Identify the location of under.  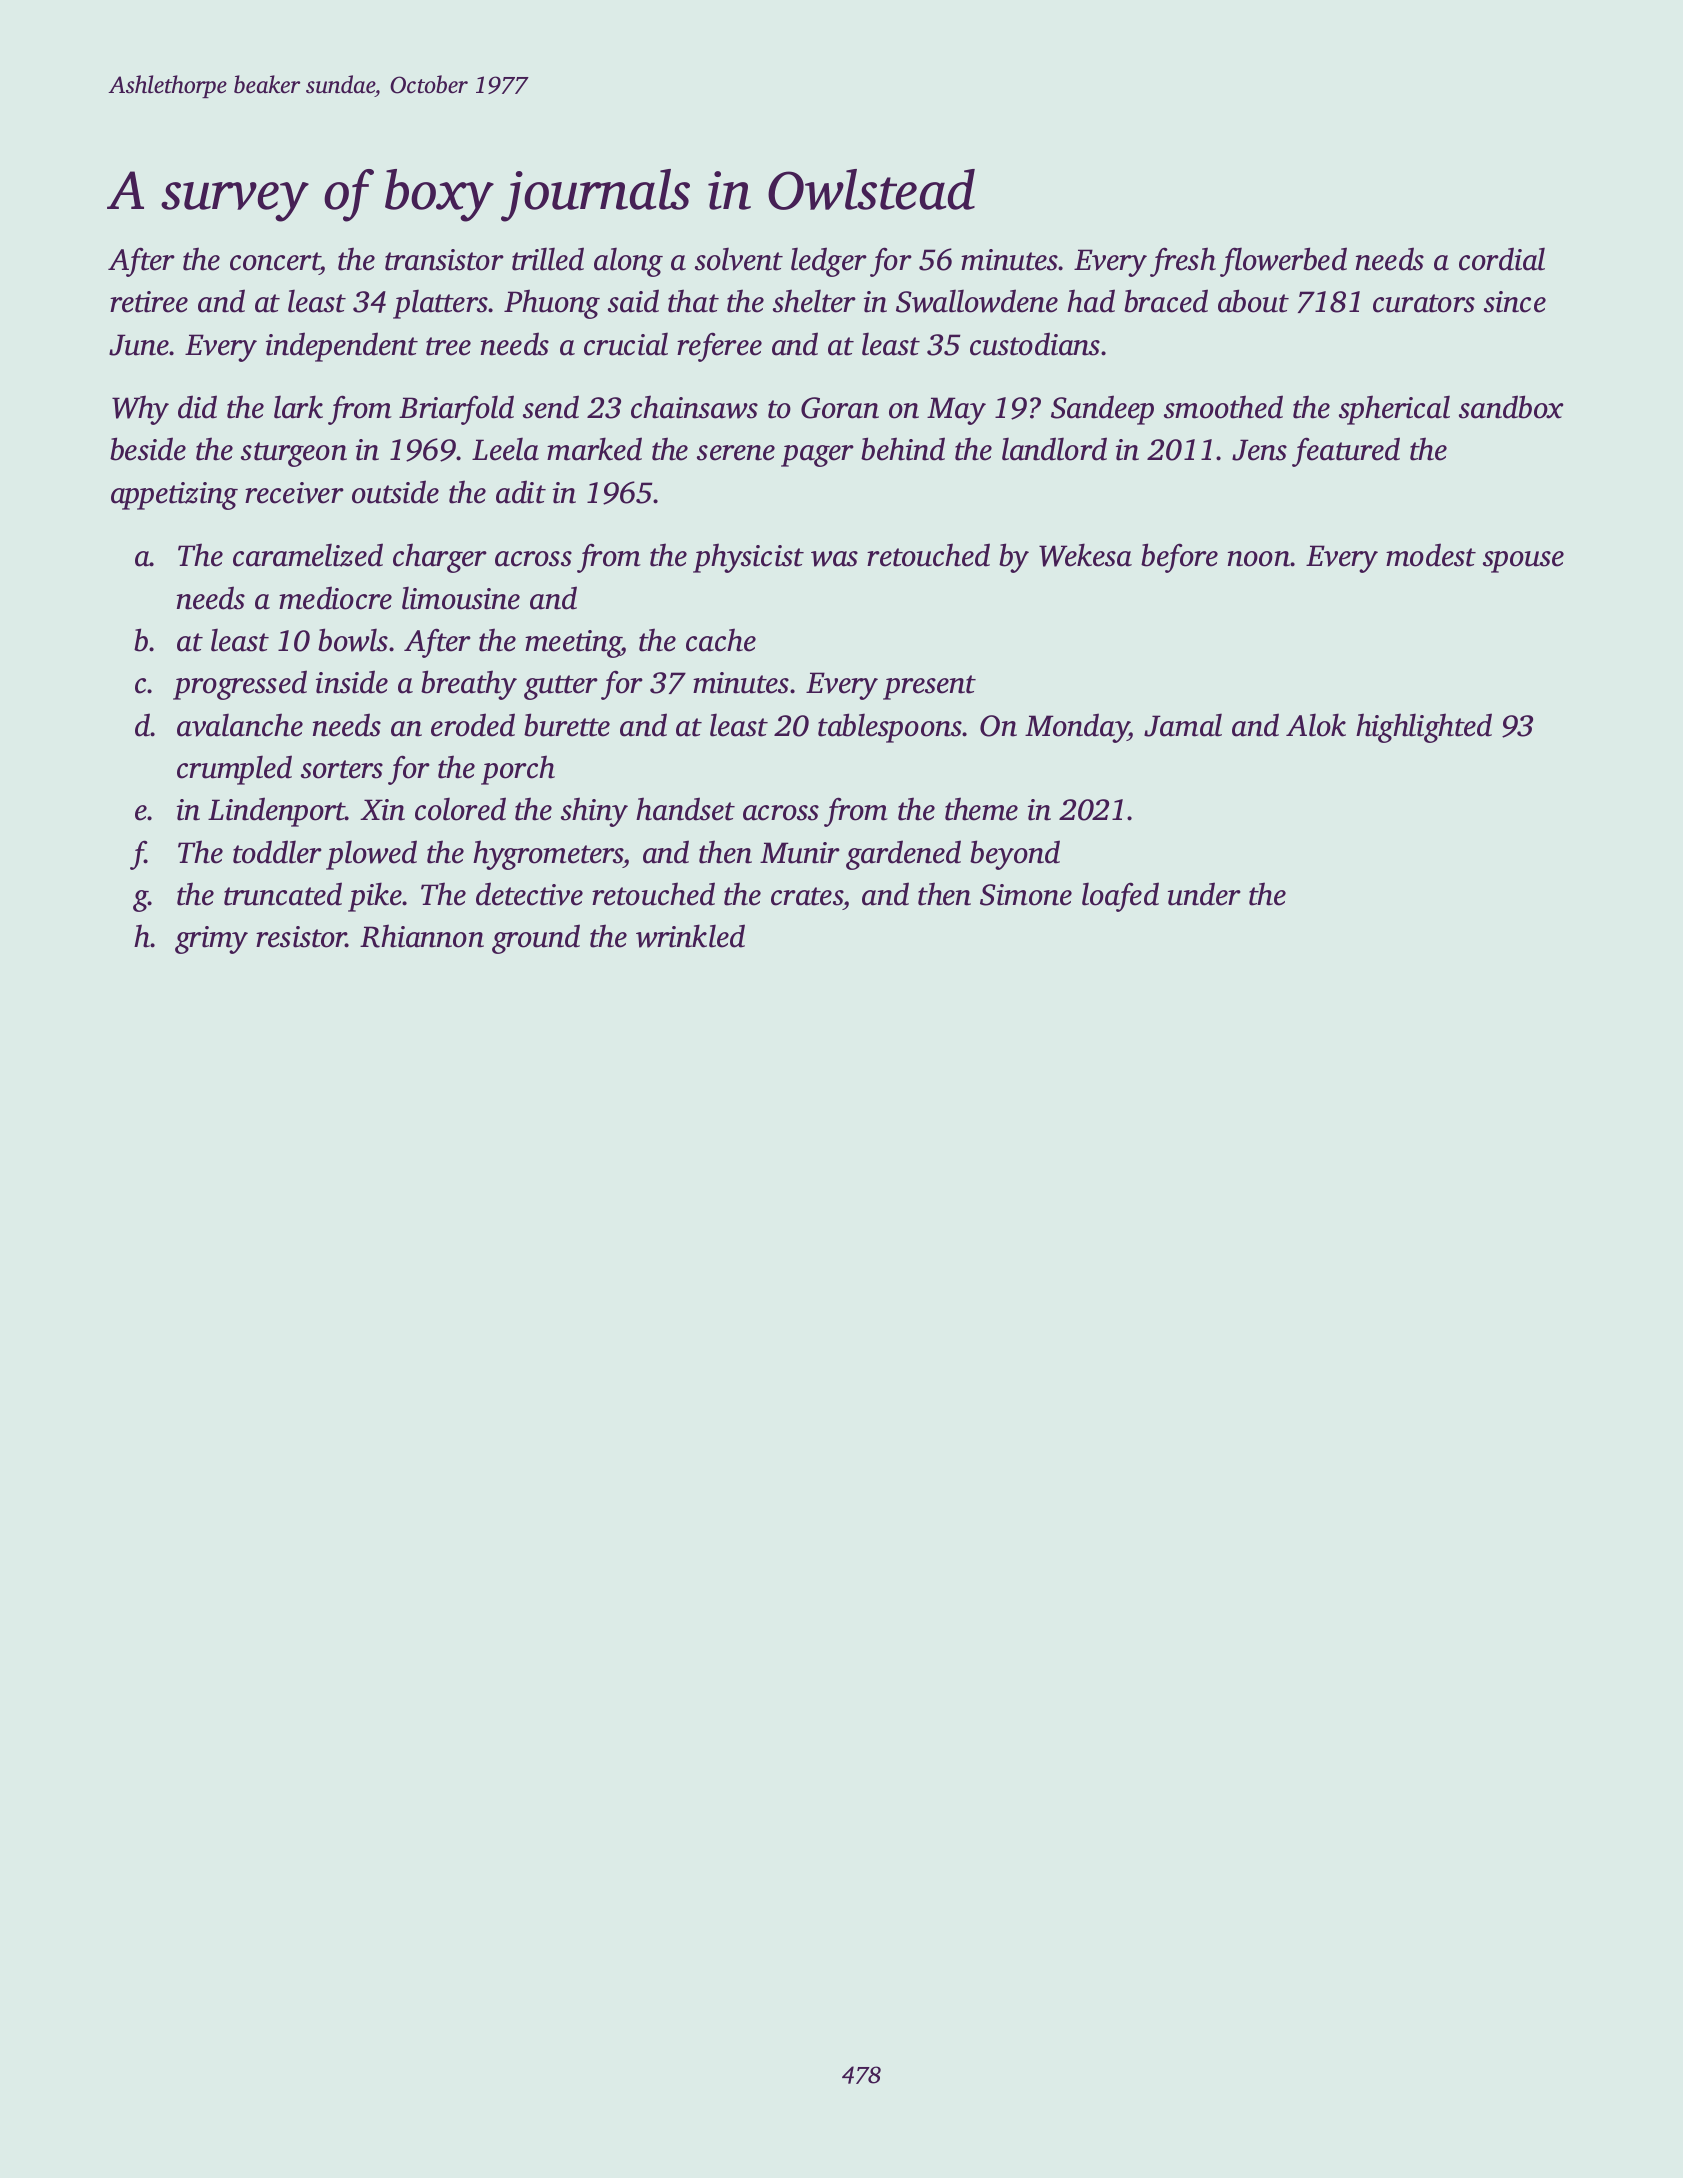
(1204, 894).
